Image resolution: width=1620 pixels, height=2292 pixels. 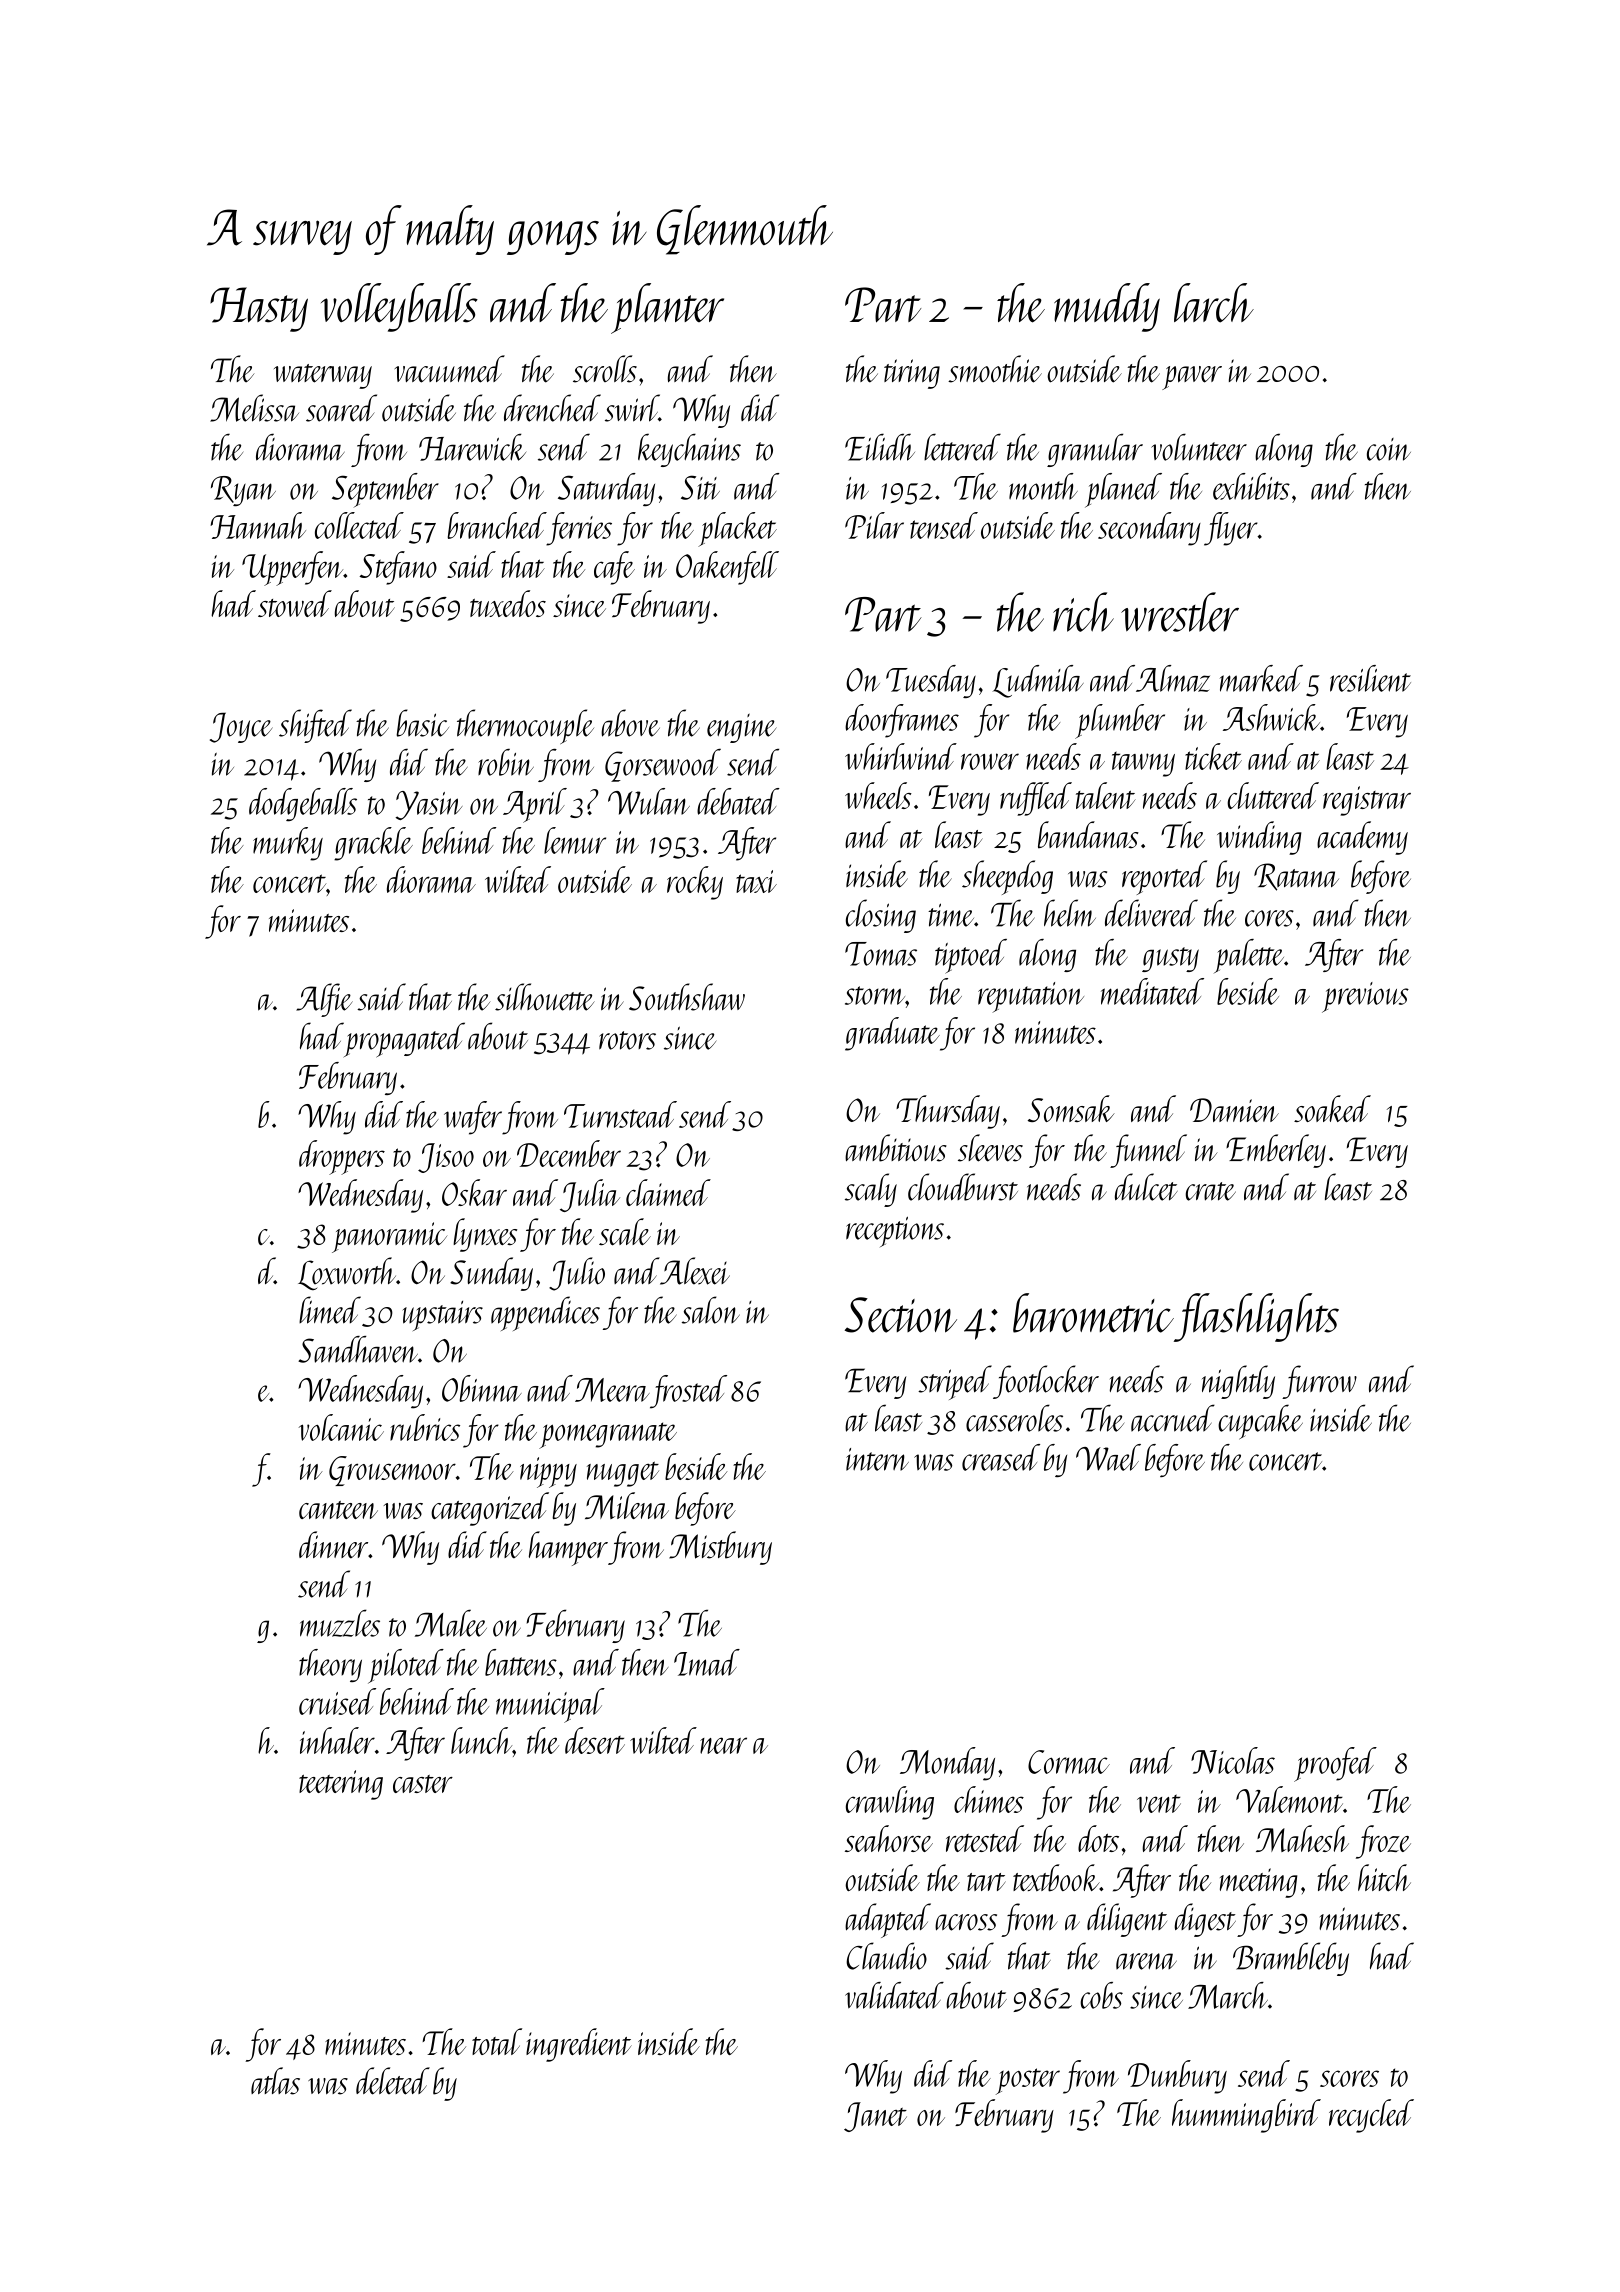 What do you see at coordinates (399, 307) in the page?
I see `volleyballs` at bounding box center [399, 307].
